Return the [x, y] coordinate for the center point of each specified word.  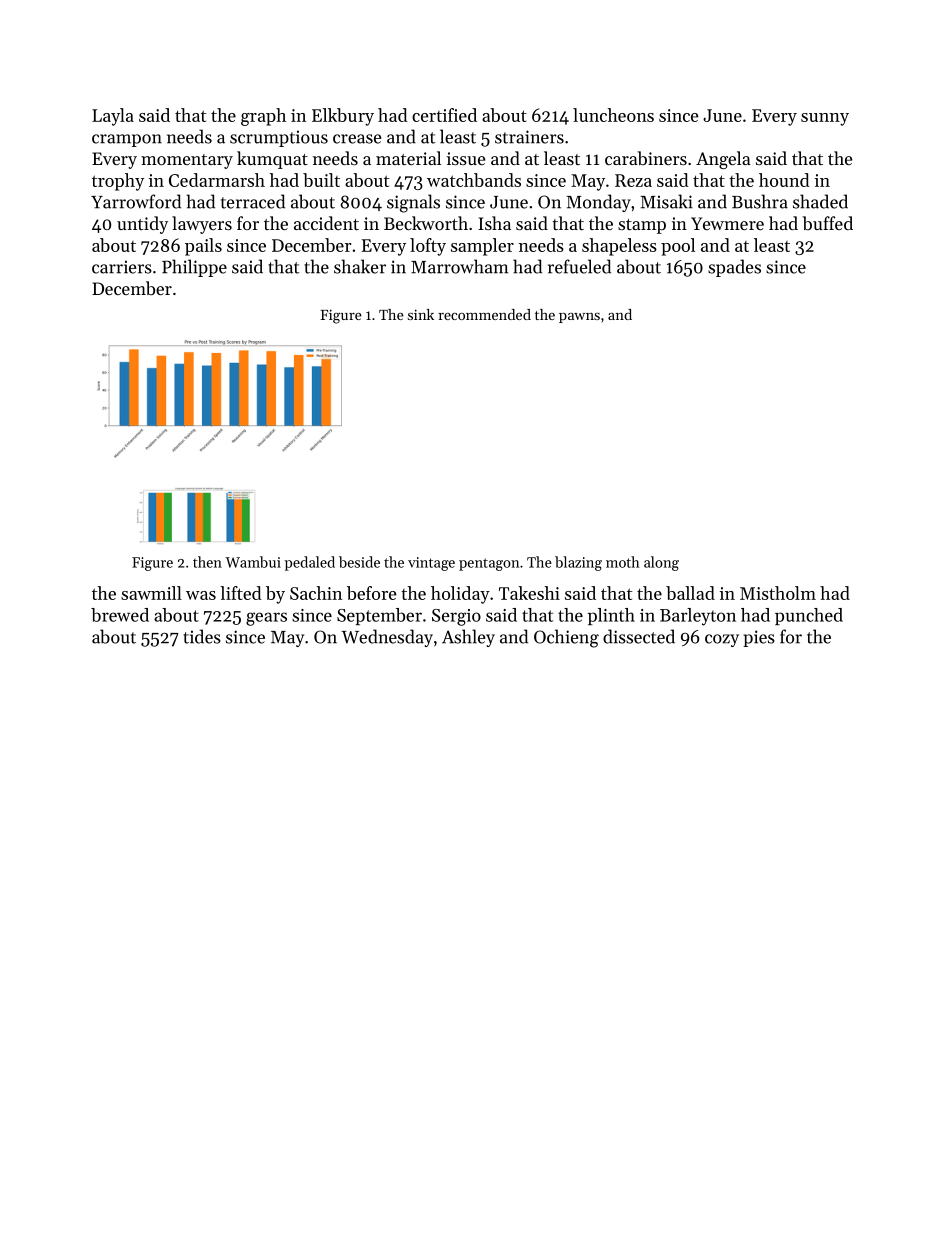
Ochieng [566, 638]
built [321, 180]
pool [678, 247]
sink [421, 314]
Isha [494, 223]
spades [734, 268]
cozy [722, 640]
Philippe [194, 268]
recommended [484, 314]
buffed [828, 223]
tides [202, 636]
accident [326, 223]
